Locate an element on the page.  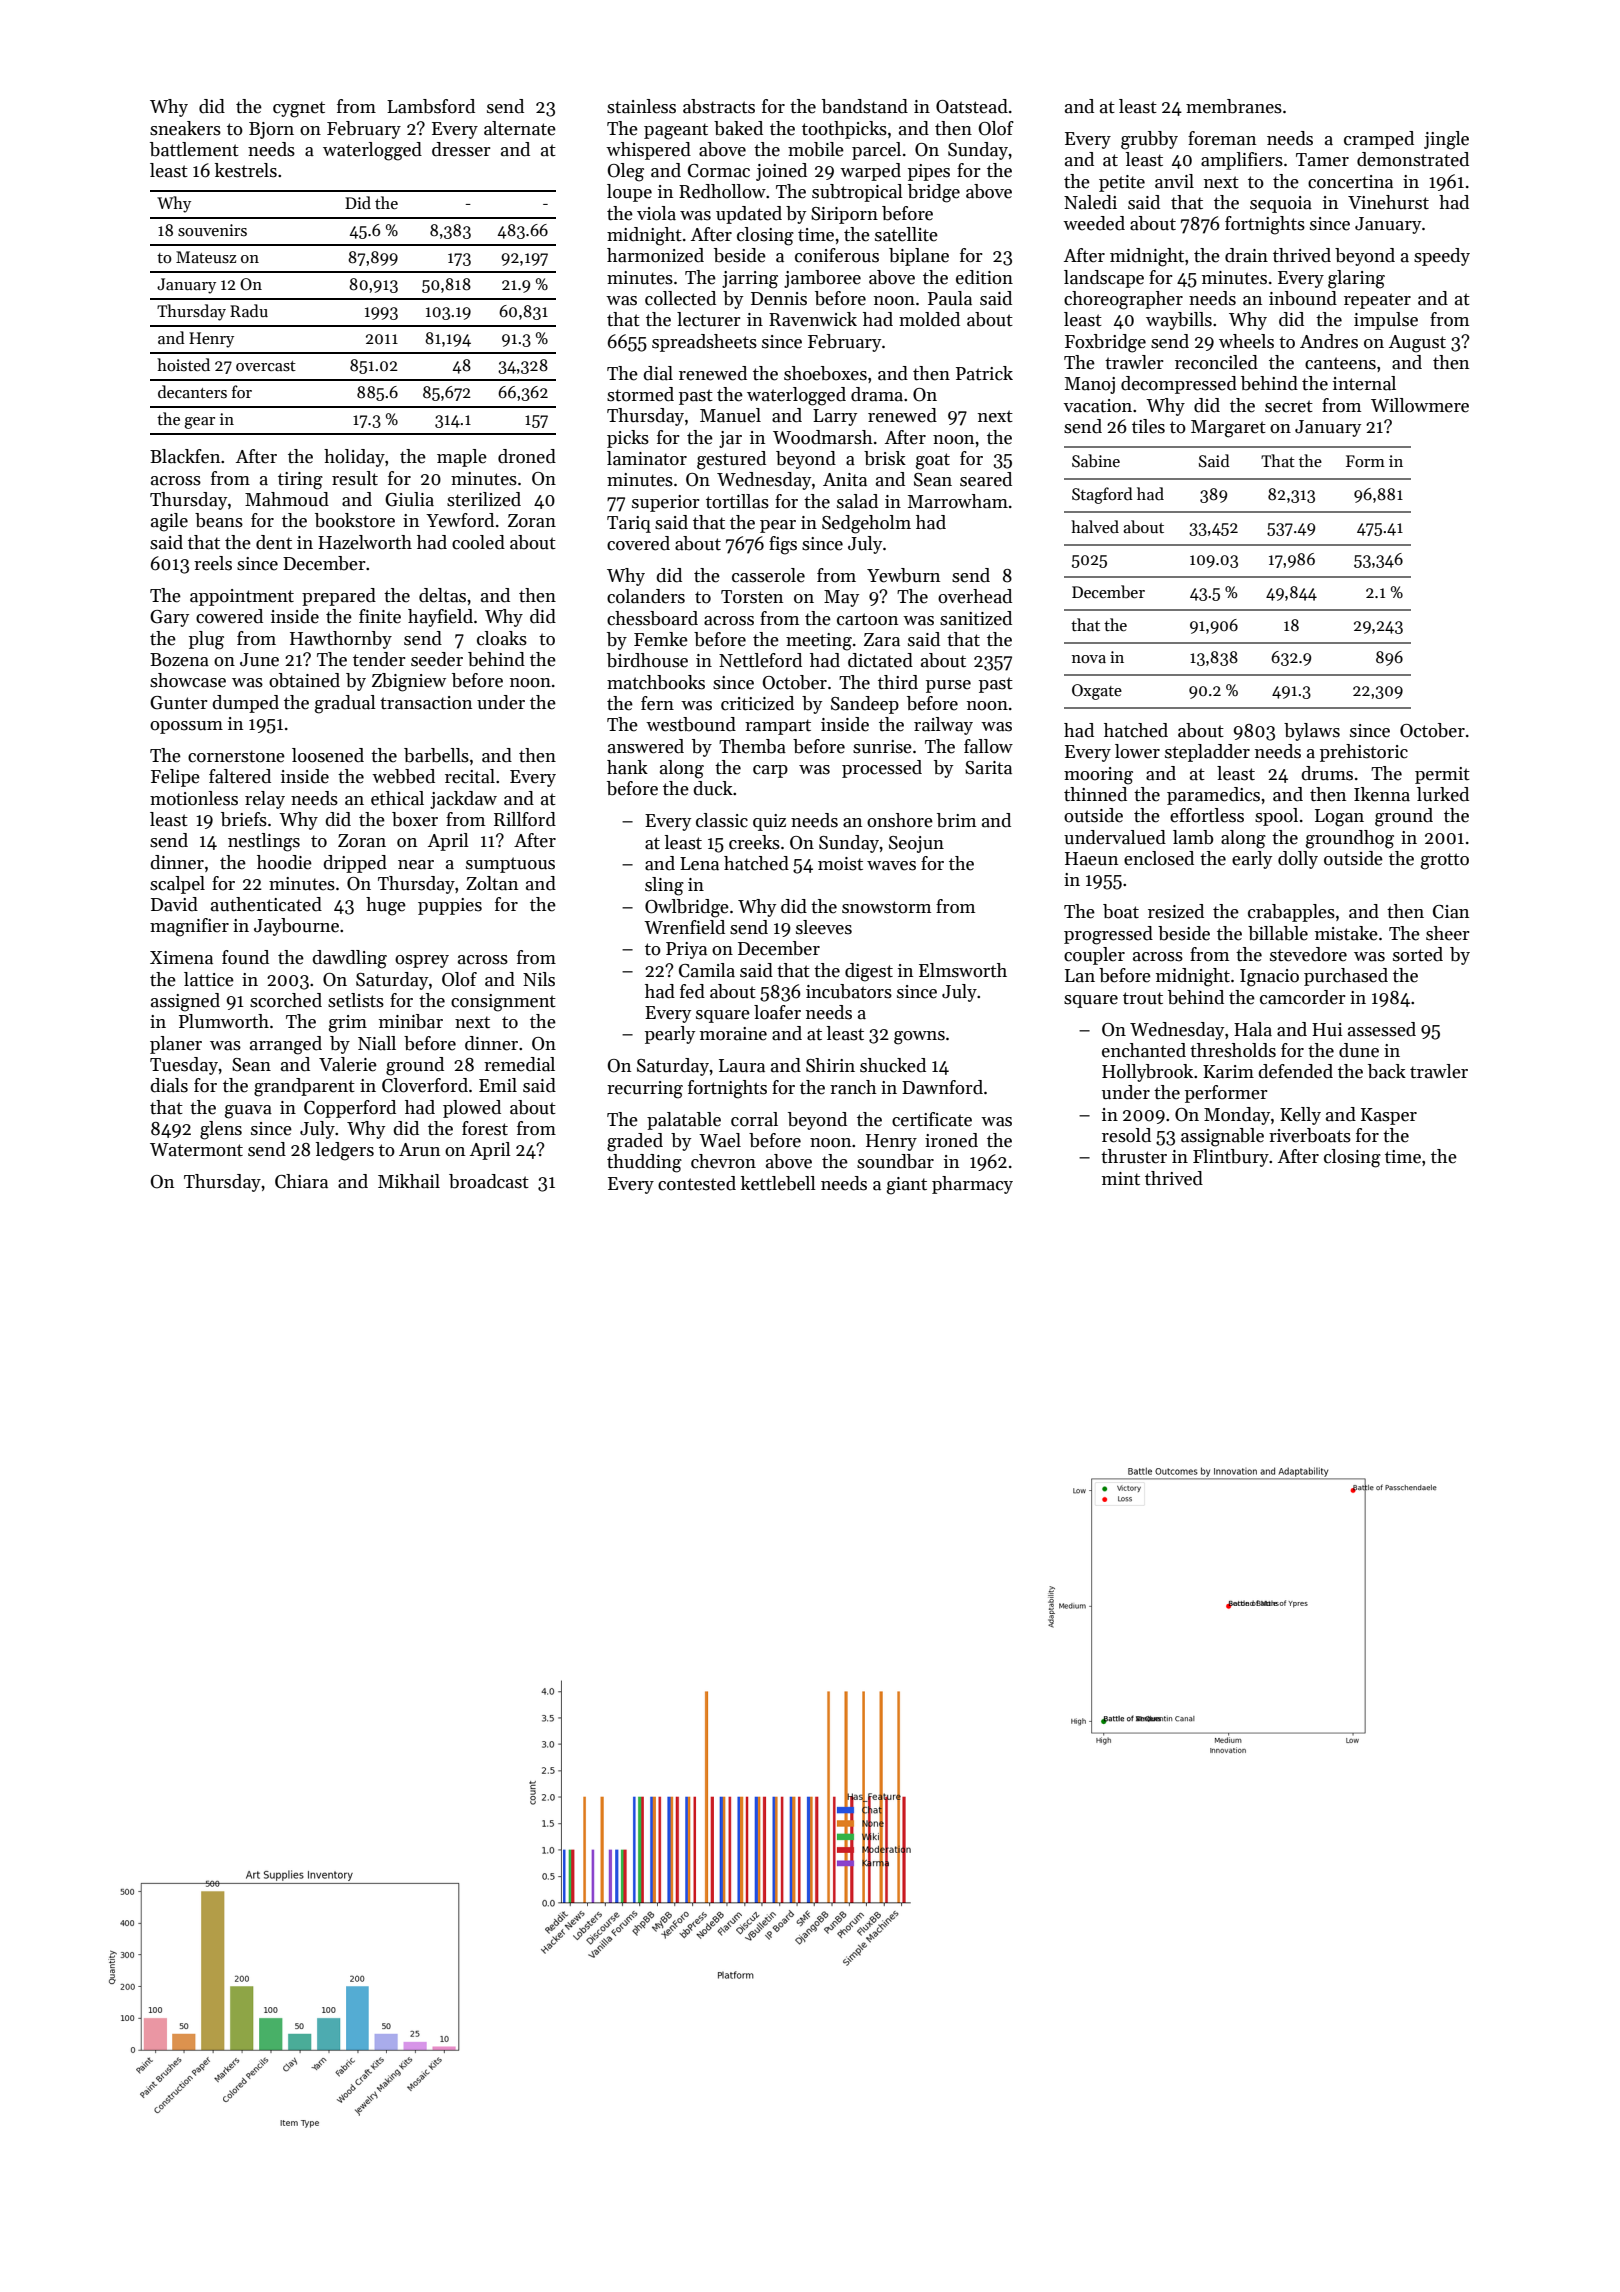
maple is located at coordinates (462, 458).
